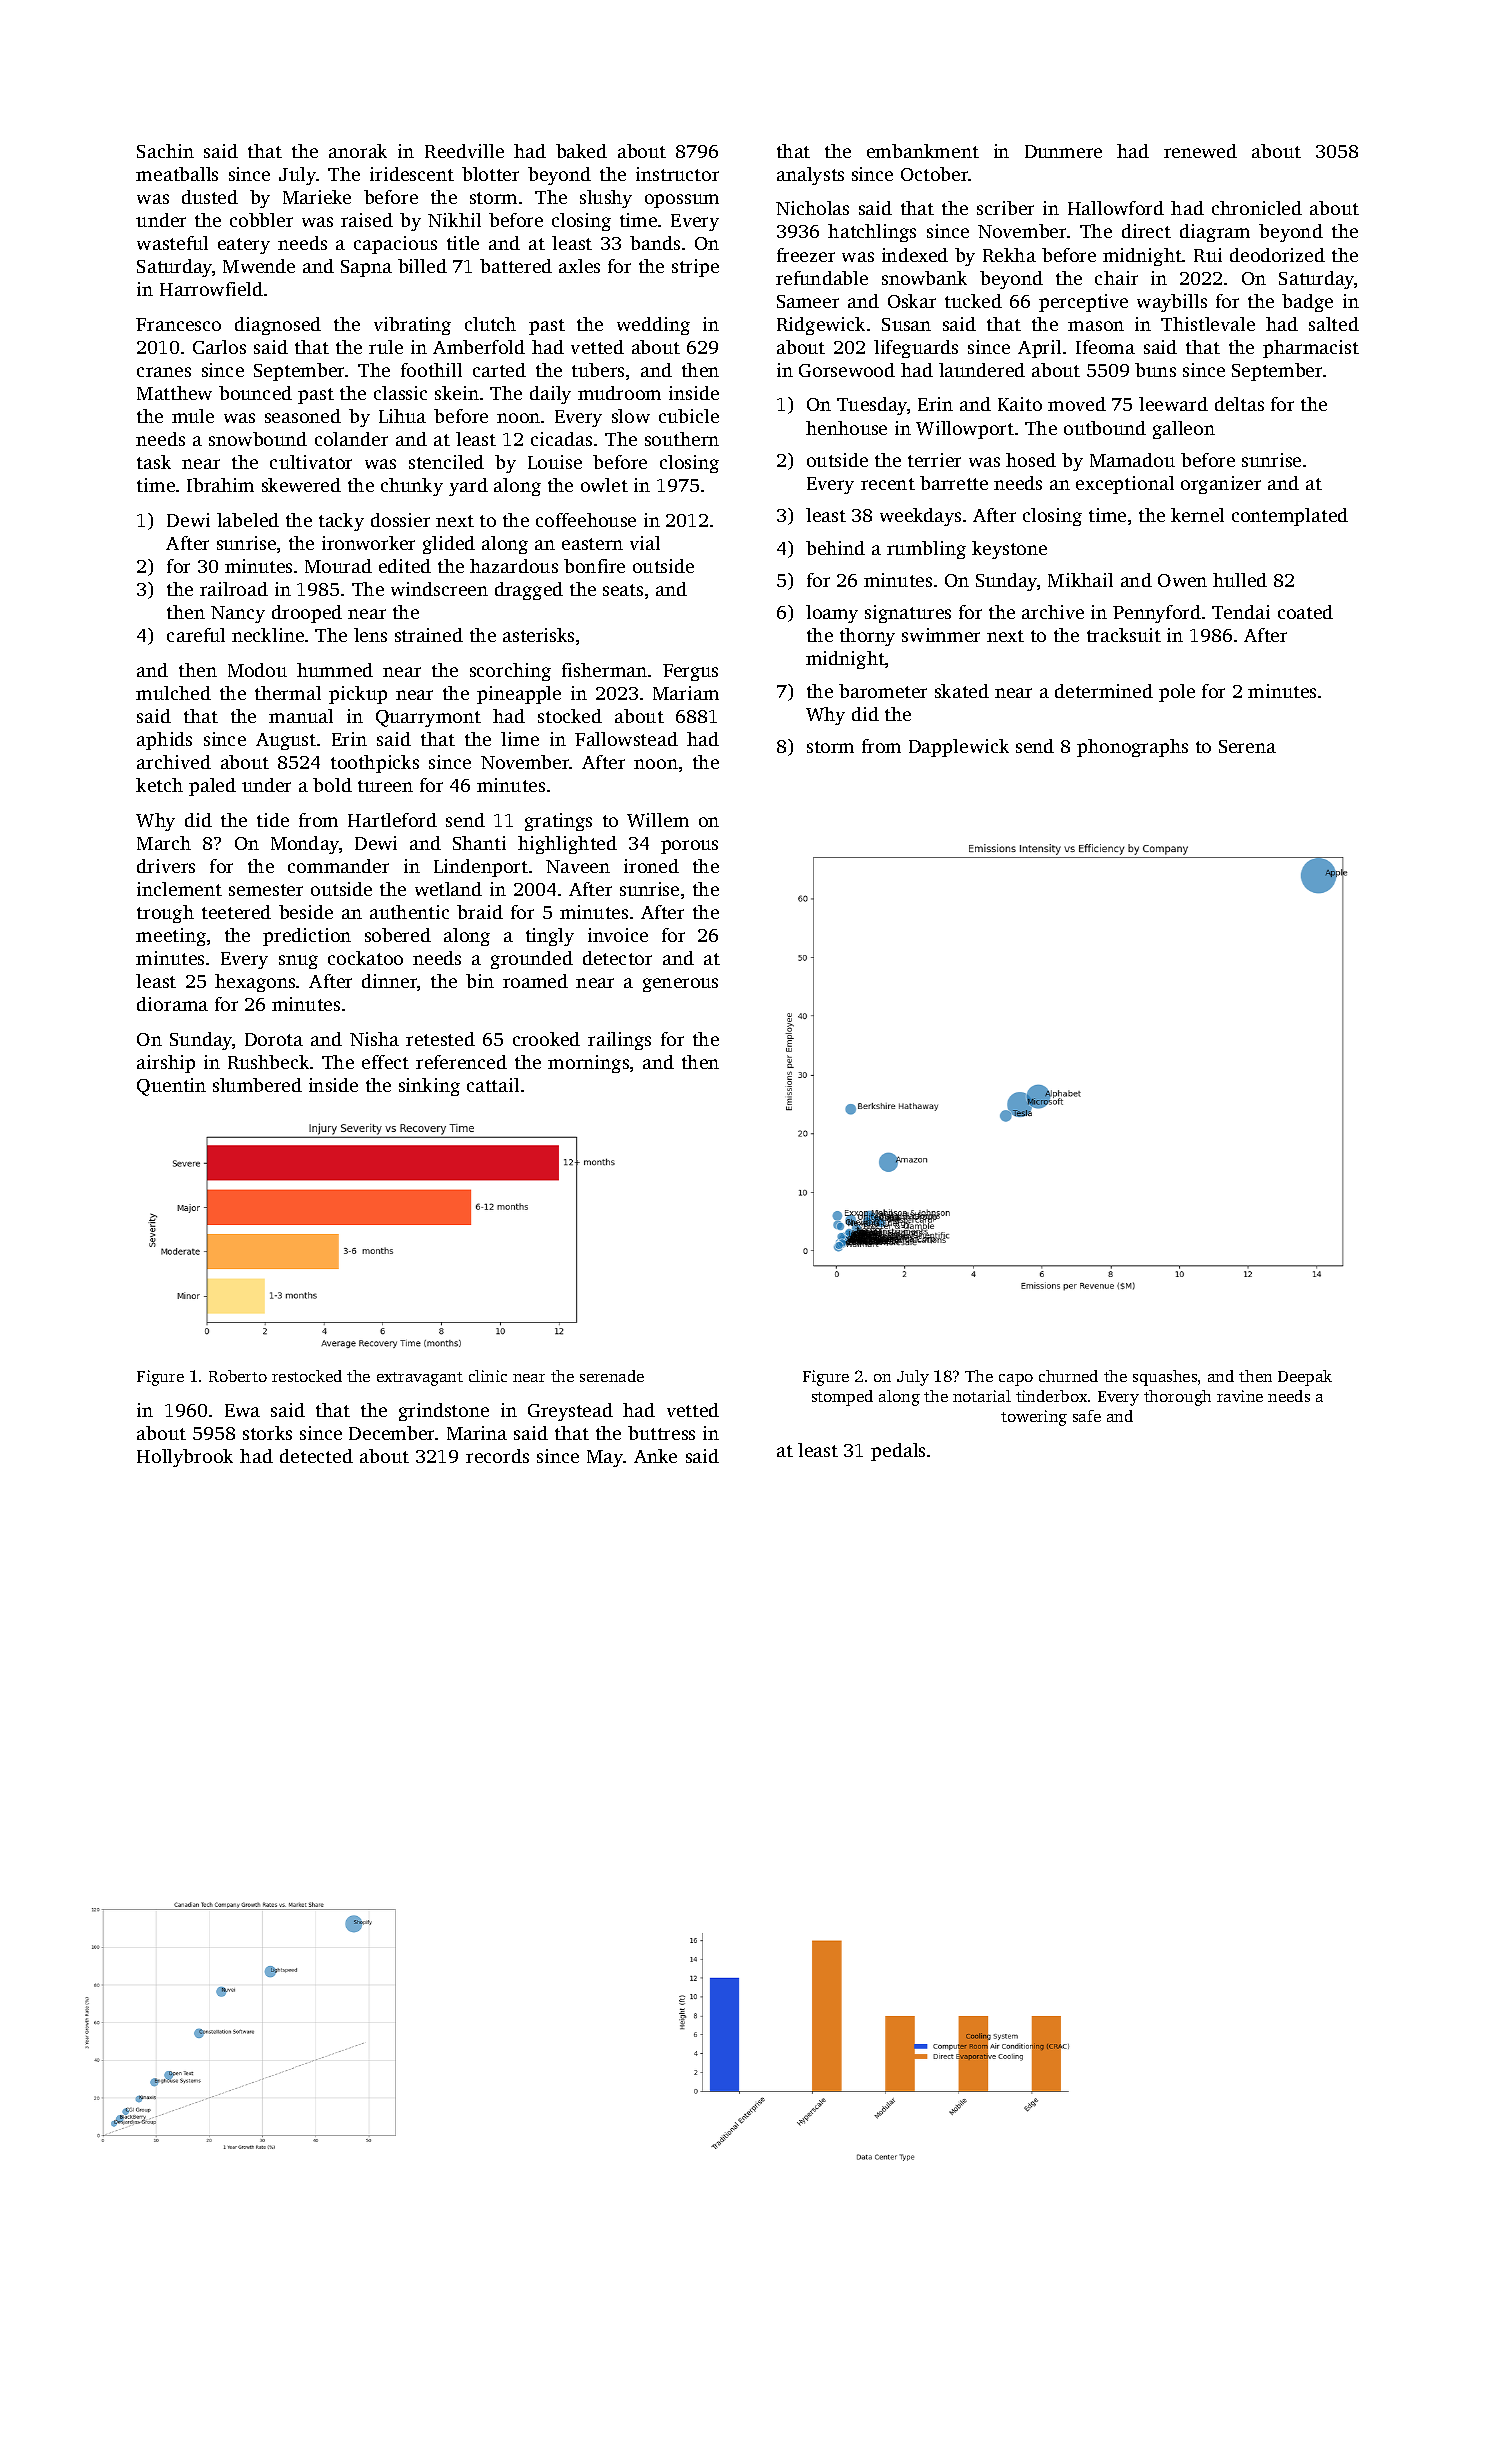 The height and width of the page is (2464, 1496). Describe the element at coordinates (238, 1376) in the page. I see `Roberto` at that location.
